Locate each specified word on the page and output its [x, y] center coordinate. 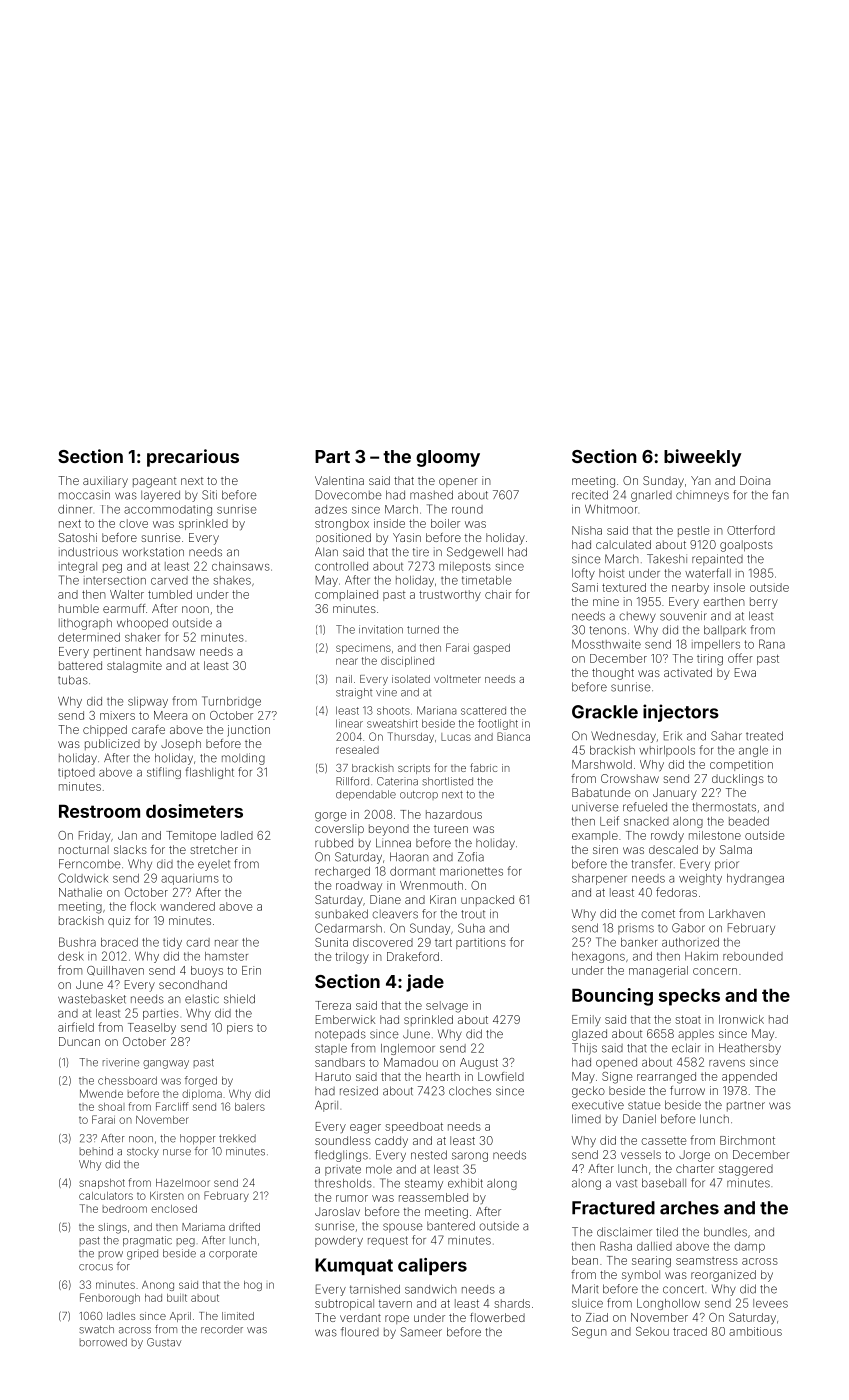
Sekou [652, 1331]
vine [386, 692]
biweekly [702, 458]
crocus [96, 1267]
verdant [360, 1317]
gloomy [448, 458]
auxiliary [105, 482]
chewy [637, 617]
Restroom [99, 811]
